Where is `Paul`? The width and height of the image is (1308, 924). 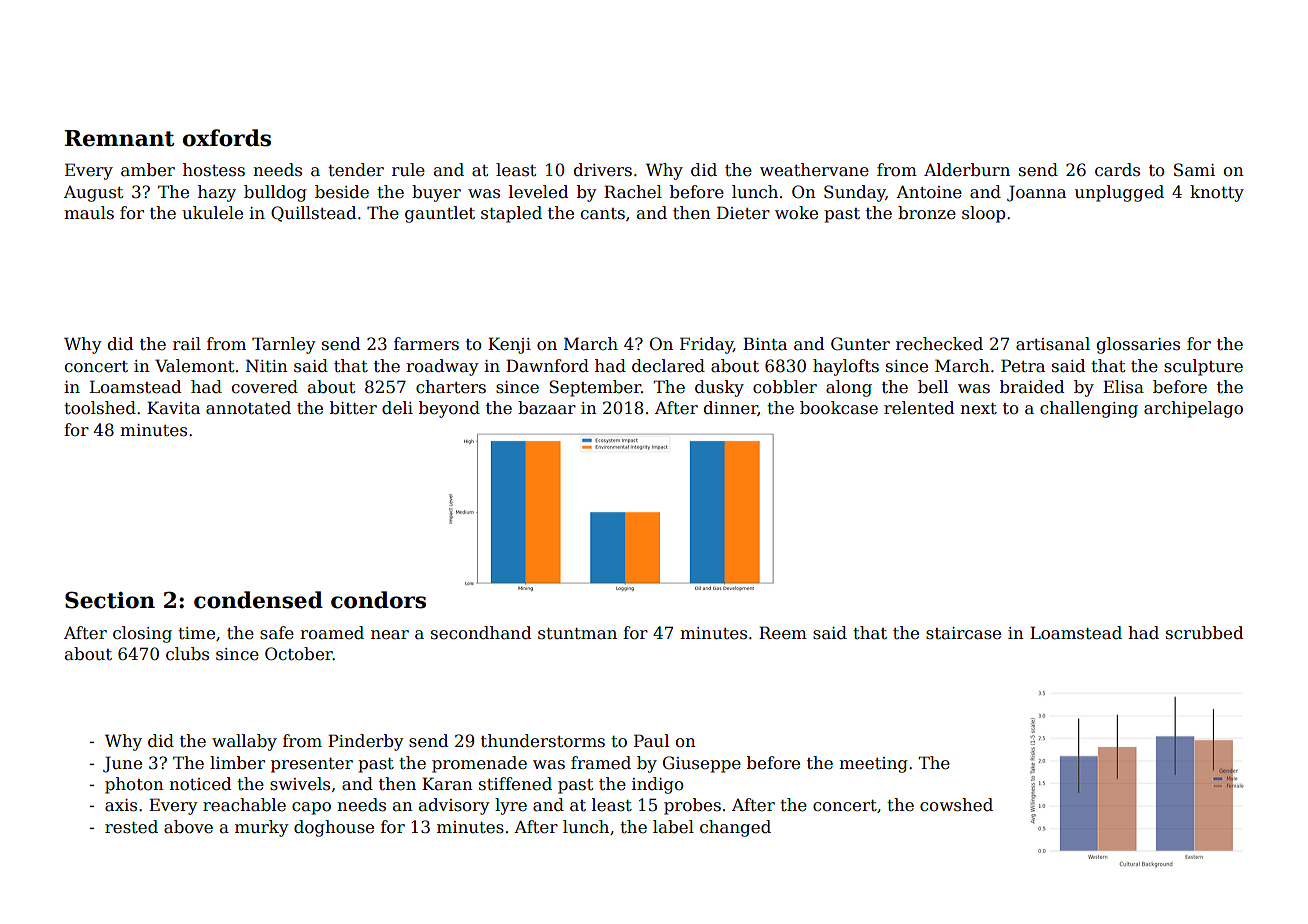 Paul is located at coordinates (651, 741).
